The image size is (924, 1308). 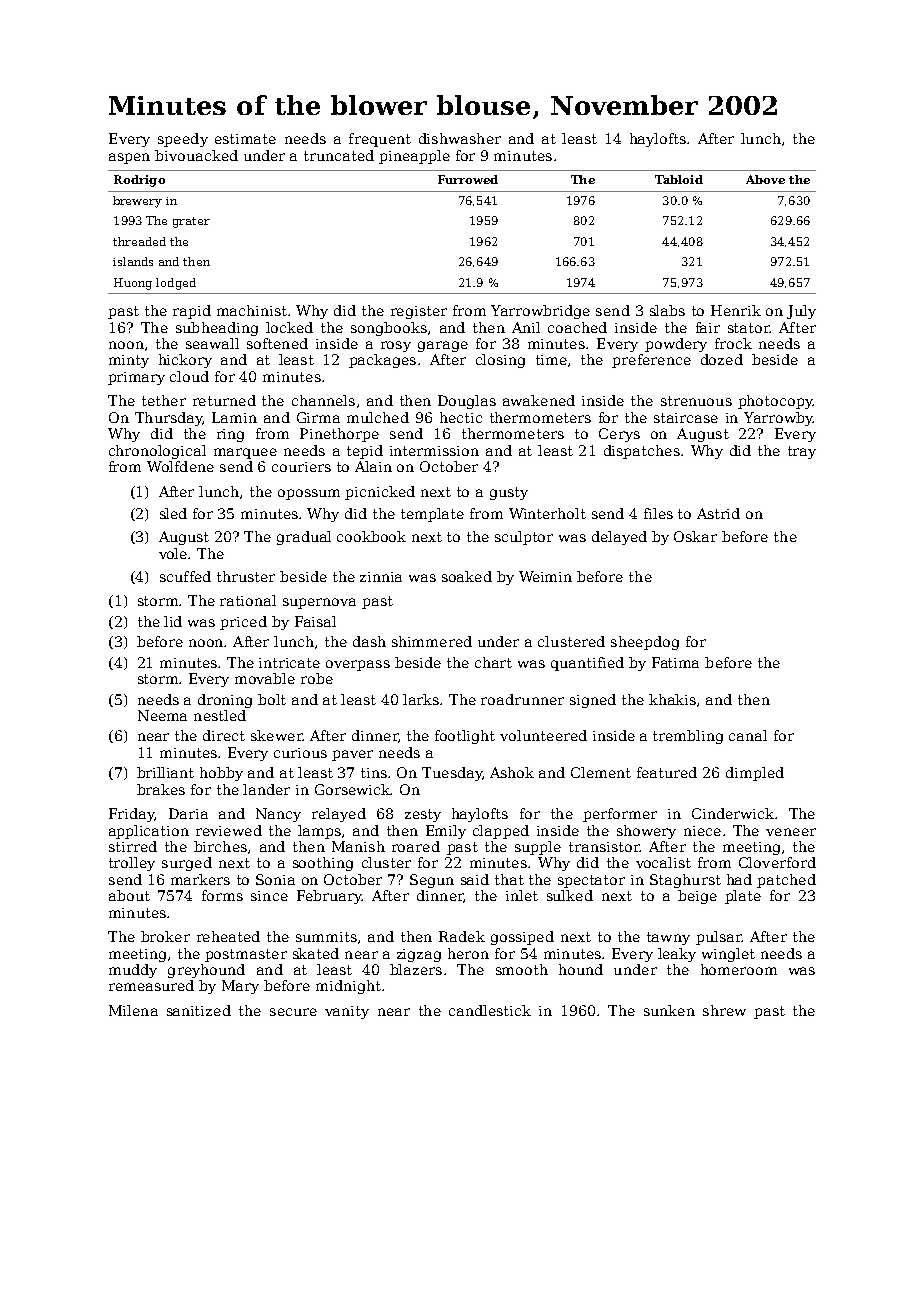 I want to click on vanity, so click(x=347, y=1012).
